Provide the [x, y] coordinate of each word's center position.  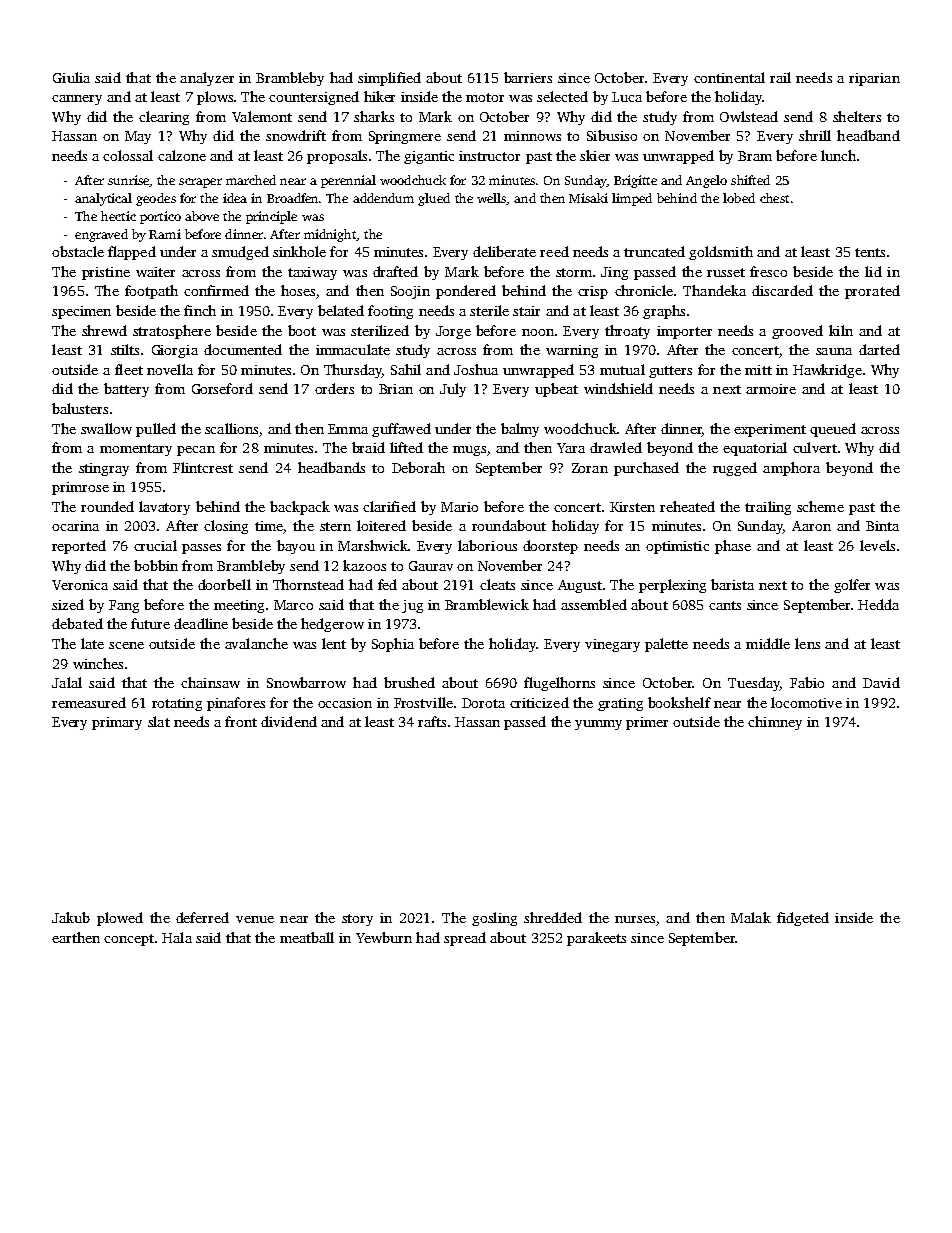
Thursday [353, 371]
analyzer [207, 79]
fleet [129, 369]
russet [726, 272]
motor [485, 97]
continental [729, 77]
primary [117, 723]
